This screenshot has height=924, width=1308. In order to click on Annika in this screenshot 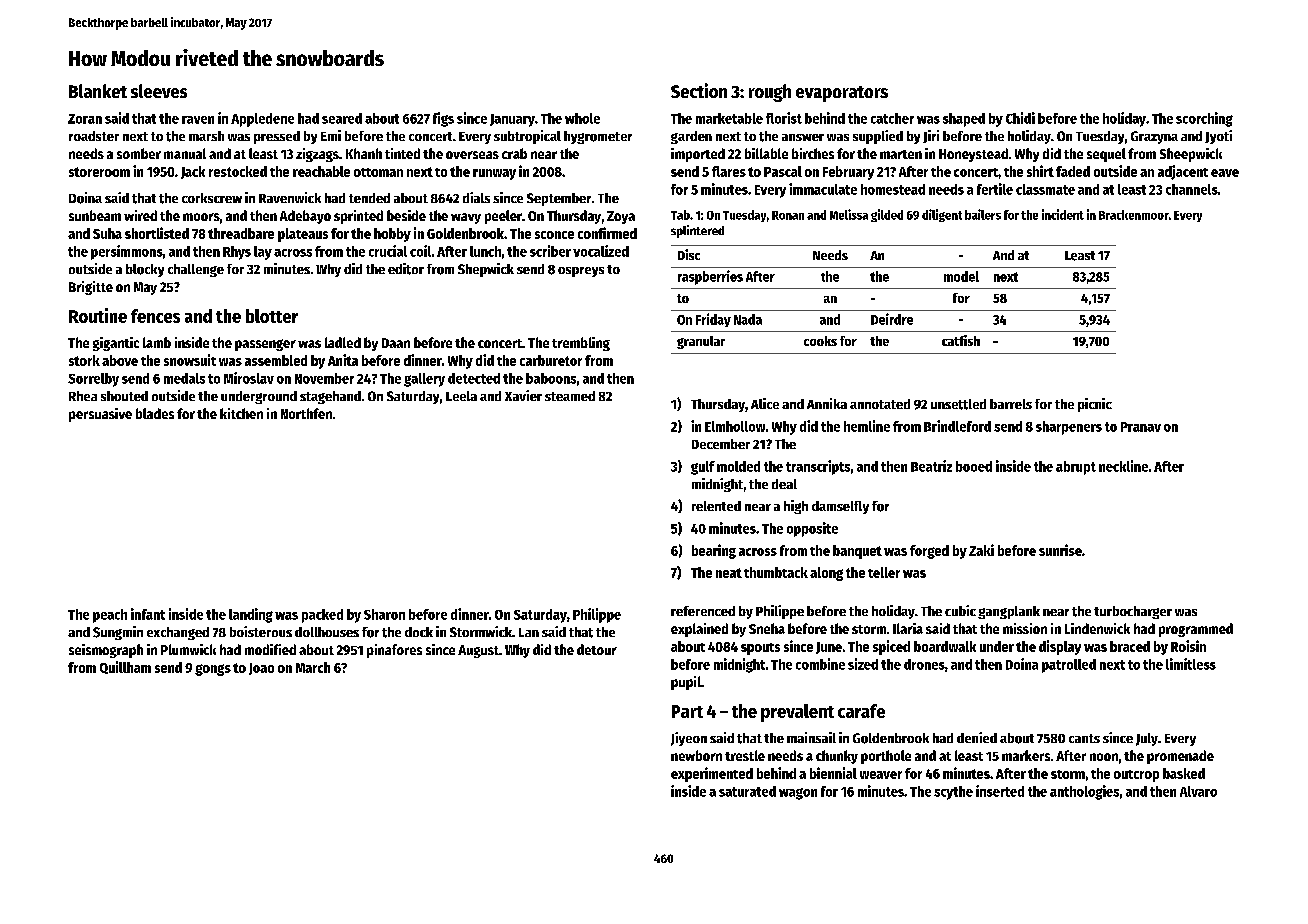, I will do `click(827, 403)`.
